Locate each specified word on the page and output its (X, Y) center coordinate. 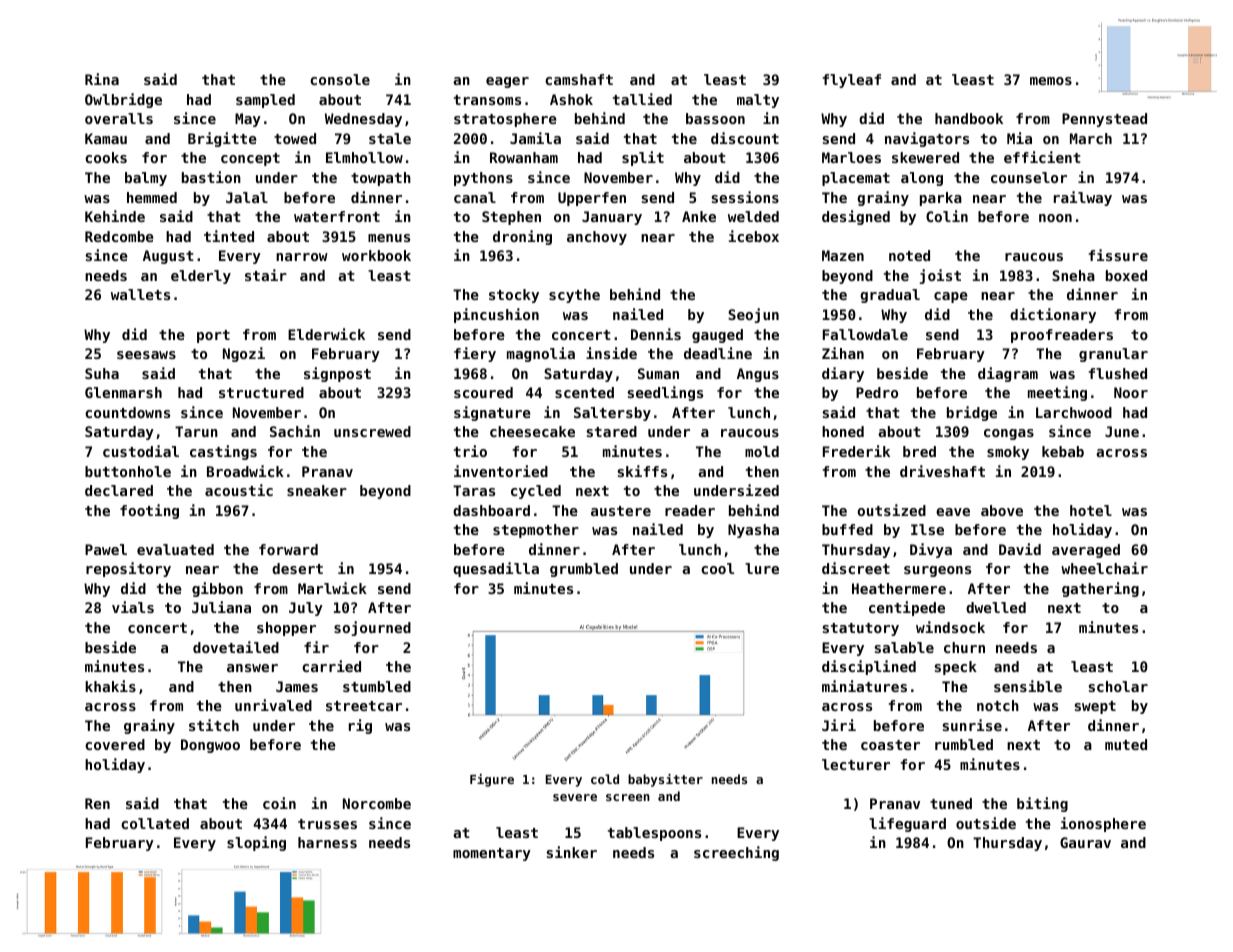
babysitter (665, 780)
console (340, 79)
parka (941, 199)
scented (584, 392)
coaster (890, 745)
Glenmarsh (123, 392)
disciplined (869, 667)
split (643, 158)
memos (1051, 81)
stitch (214, 725)
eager (507, 82)
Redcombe (119, 236)
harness (327, 842)
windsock (950, 627)
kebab (1063, 451)
